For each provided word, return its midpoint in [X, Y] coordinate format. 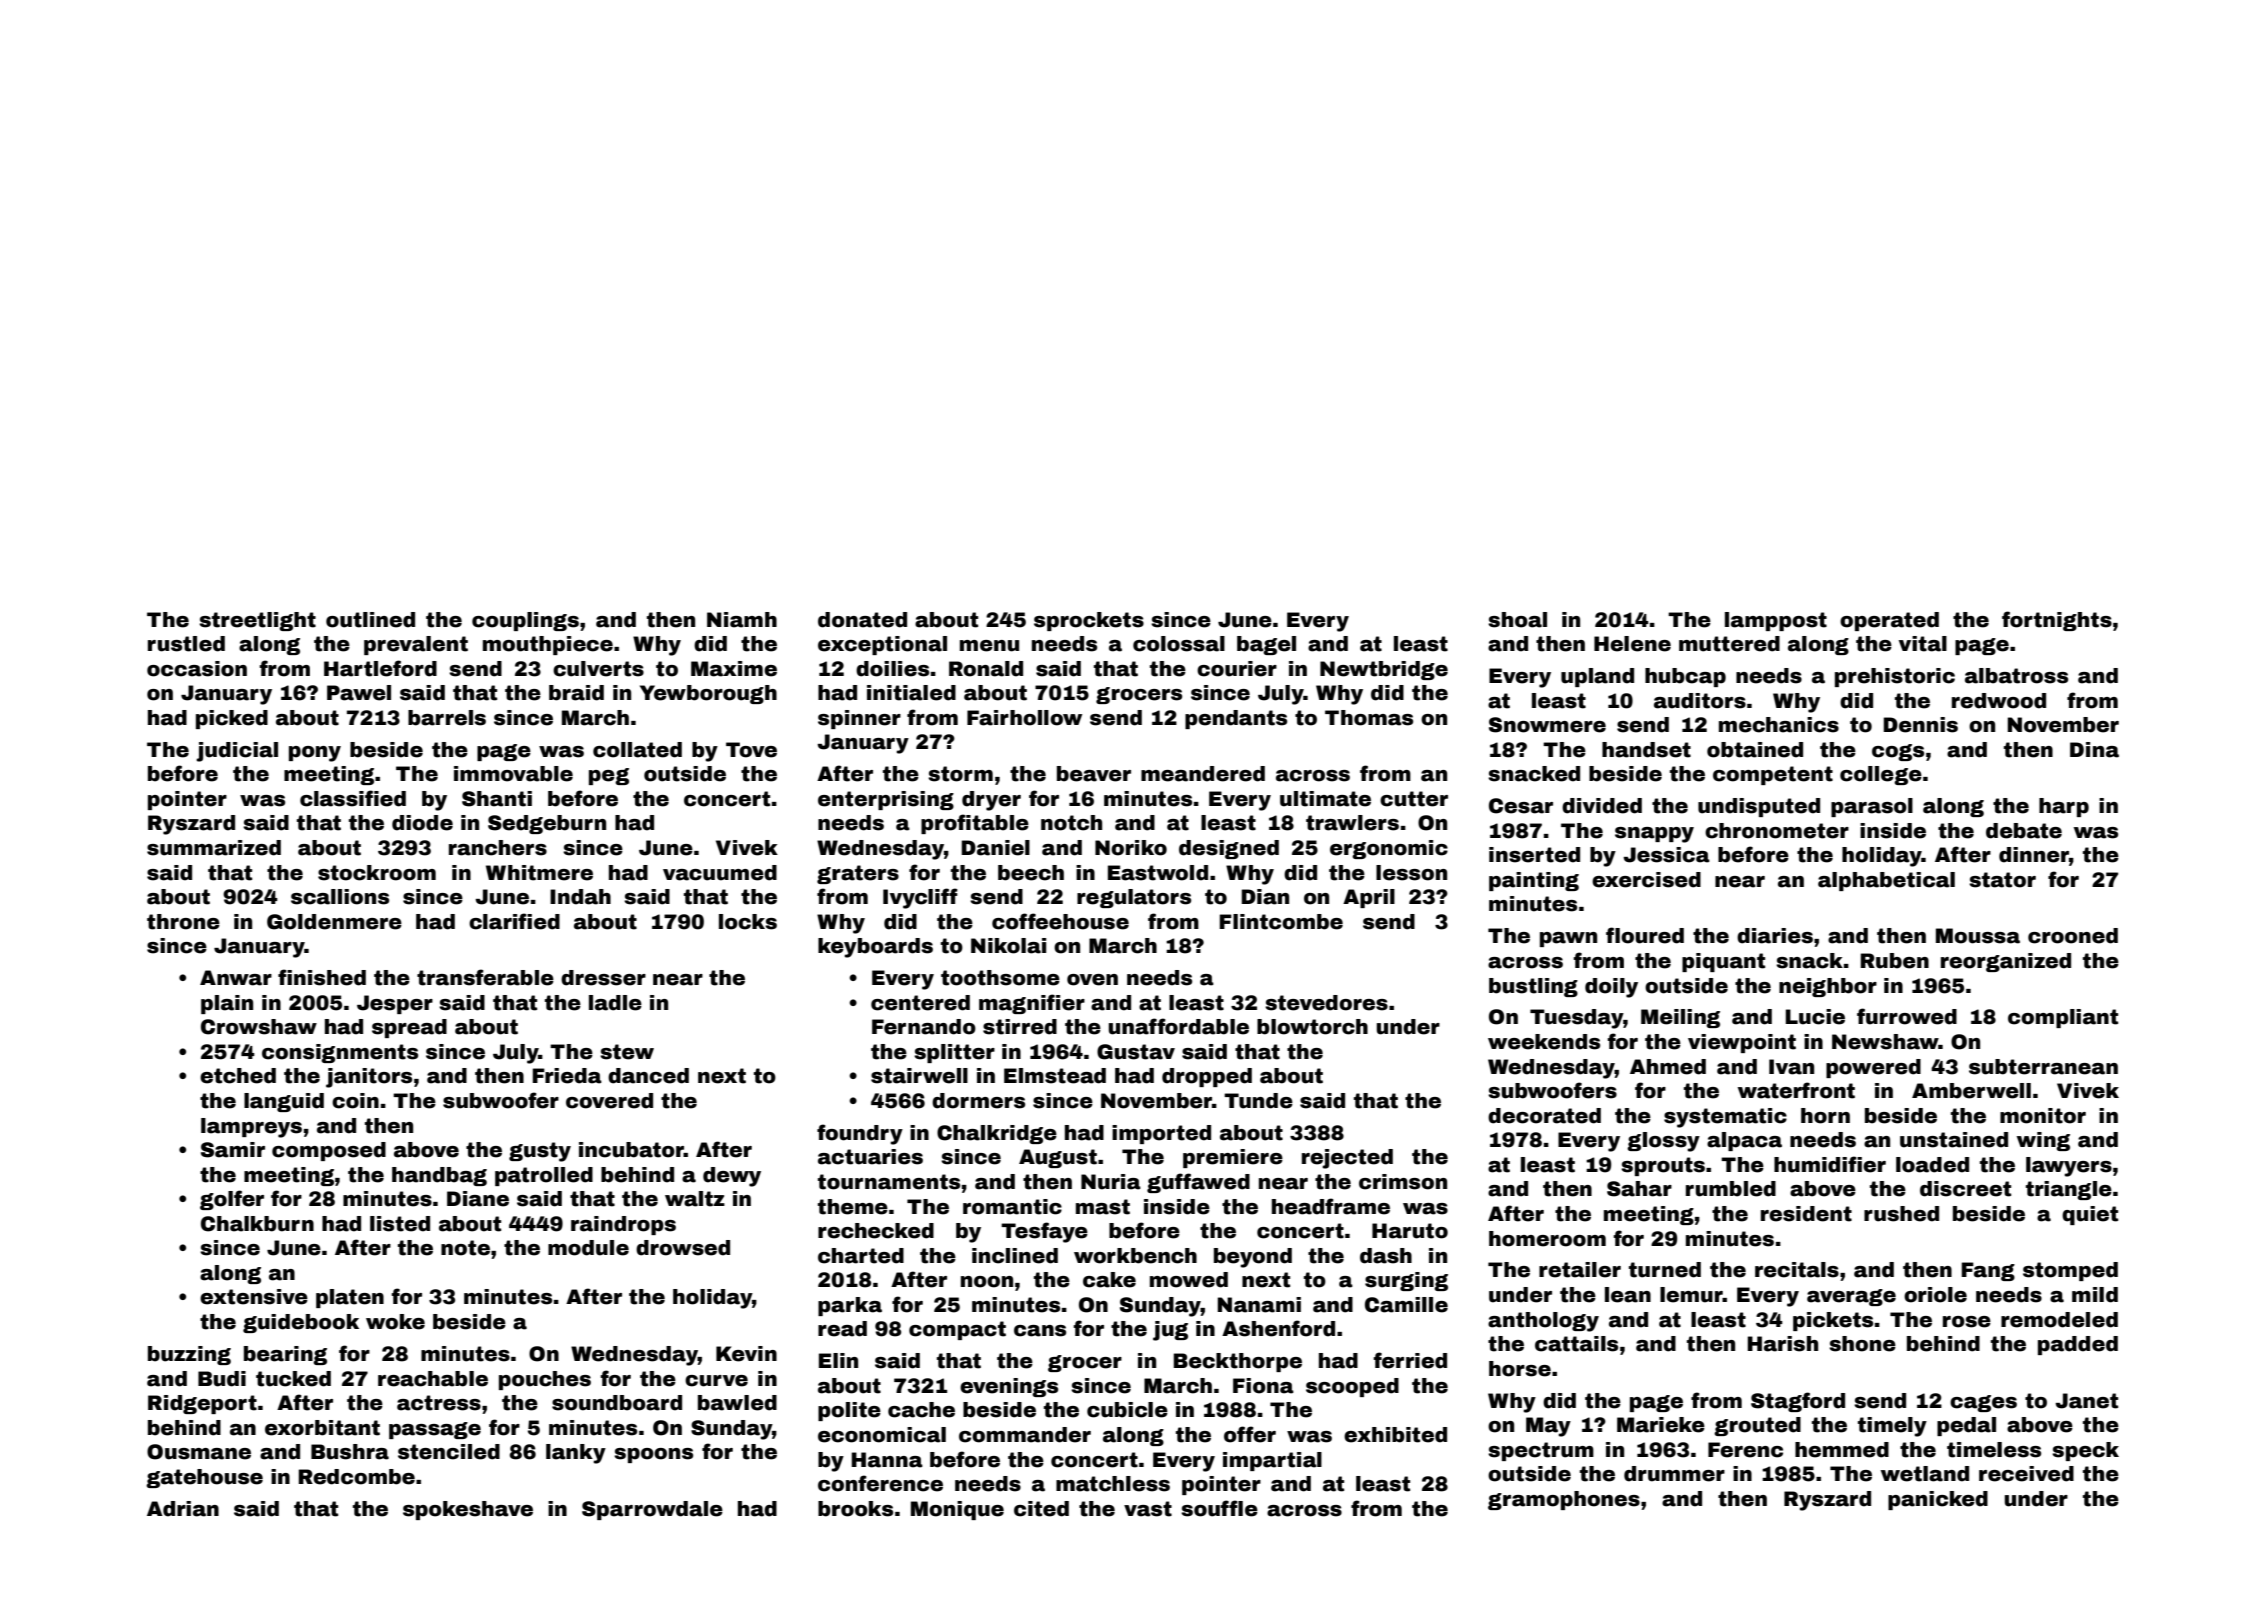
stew [627, 1052]
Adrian [183, 1509]
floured [1645, 935]
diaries [1775, 936]
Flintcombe [1281, 922]
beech [1031, 873]
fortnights [2057, 621]
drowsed [683, 1248]
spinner [859, 719]
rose [1967, 1322]
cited [1041, 1509]
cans [1040, 1331]
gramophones [1564, 1500]
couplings [525, 621]
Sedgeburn [547, 824]
